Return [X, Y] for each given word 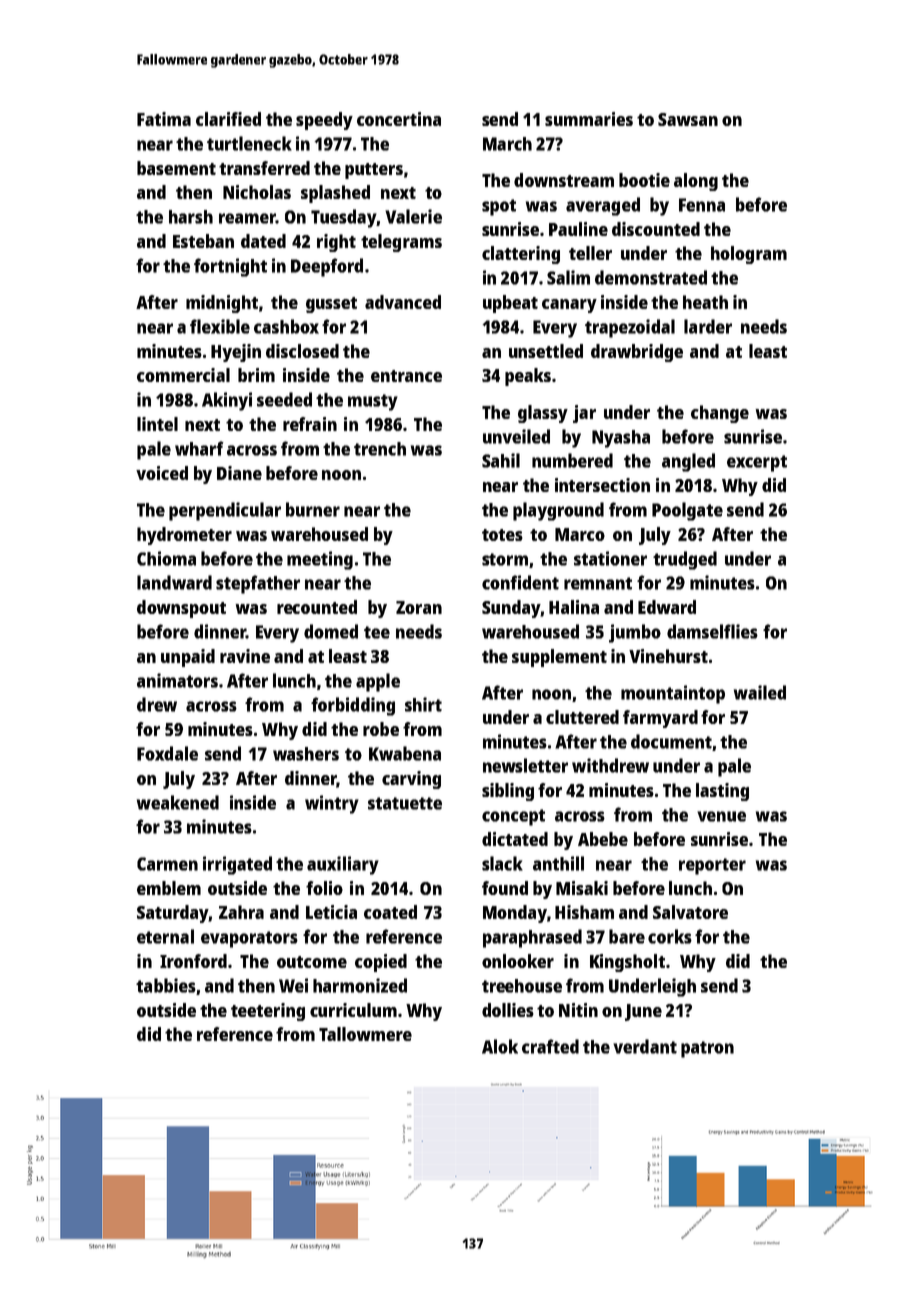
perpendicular [225, 511]
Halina [574, 607]
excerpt [757, 463]
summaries [589, 119]
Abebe [603, 839]
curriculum [353, 1010]
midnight [222, 304]
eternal [165, 936]
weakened [178, 802]
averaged [603, 206]
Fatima [164, 119]
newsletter [525, 765]
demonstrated [651, 277]
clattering [521, 255]
